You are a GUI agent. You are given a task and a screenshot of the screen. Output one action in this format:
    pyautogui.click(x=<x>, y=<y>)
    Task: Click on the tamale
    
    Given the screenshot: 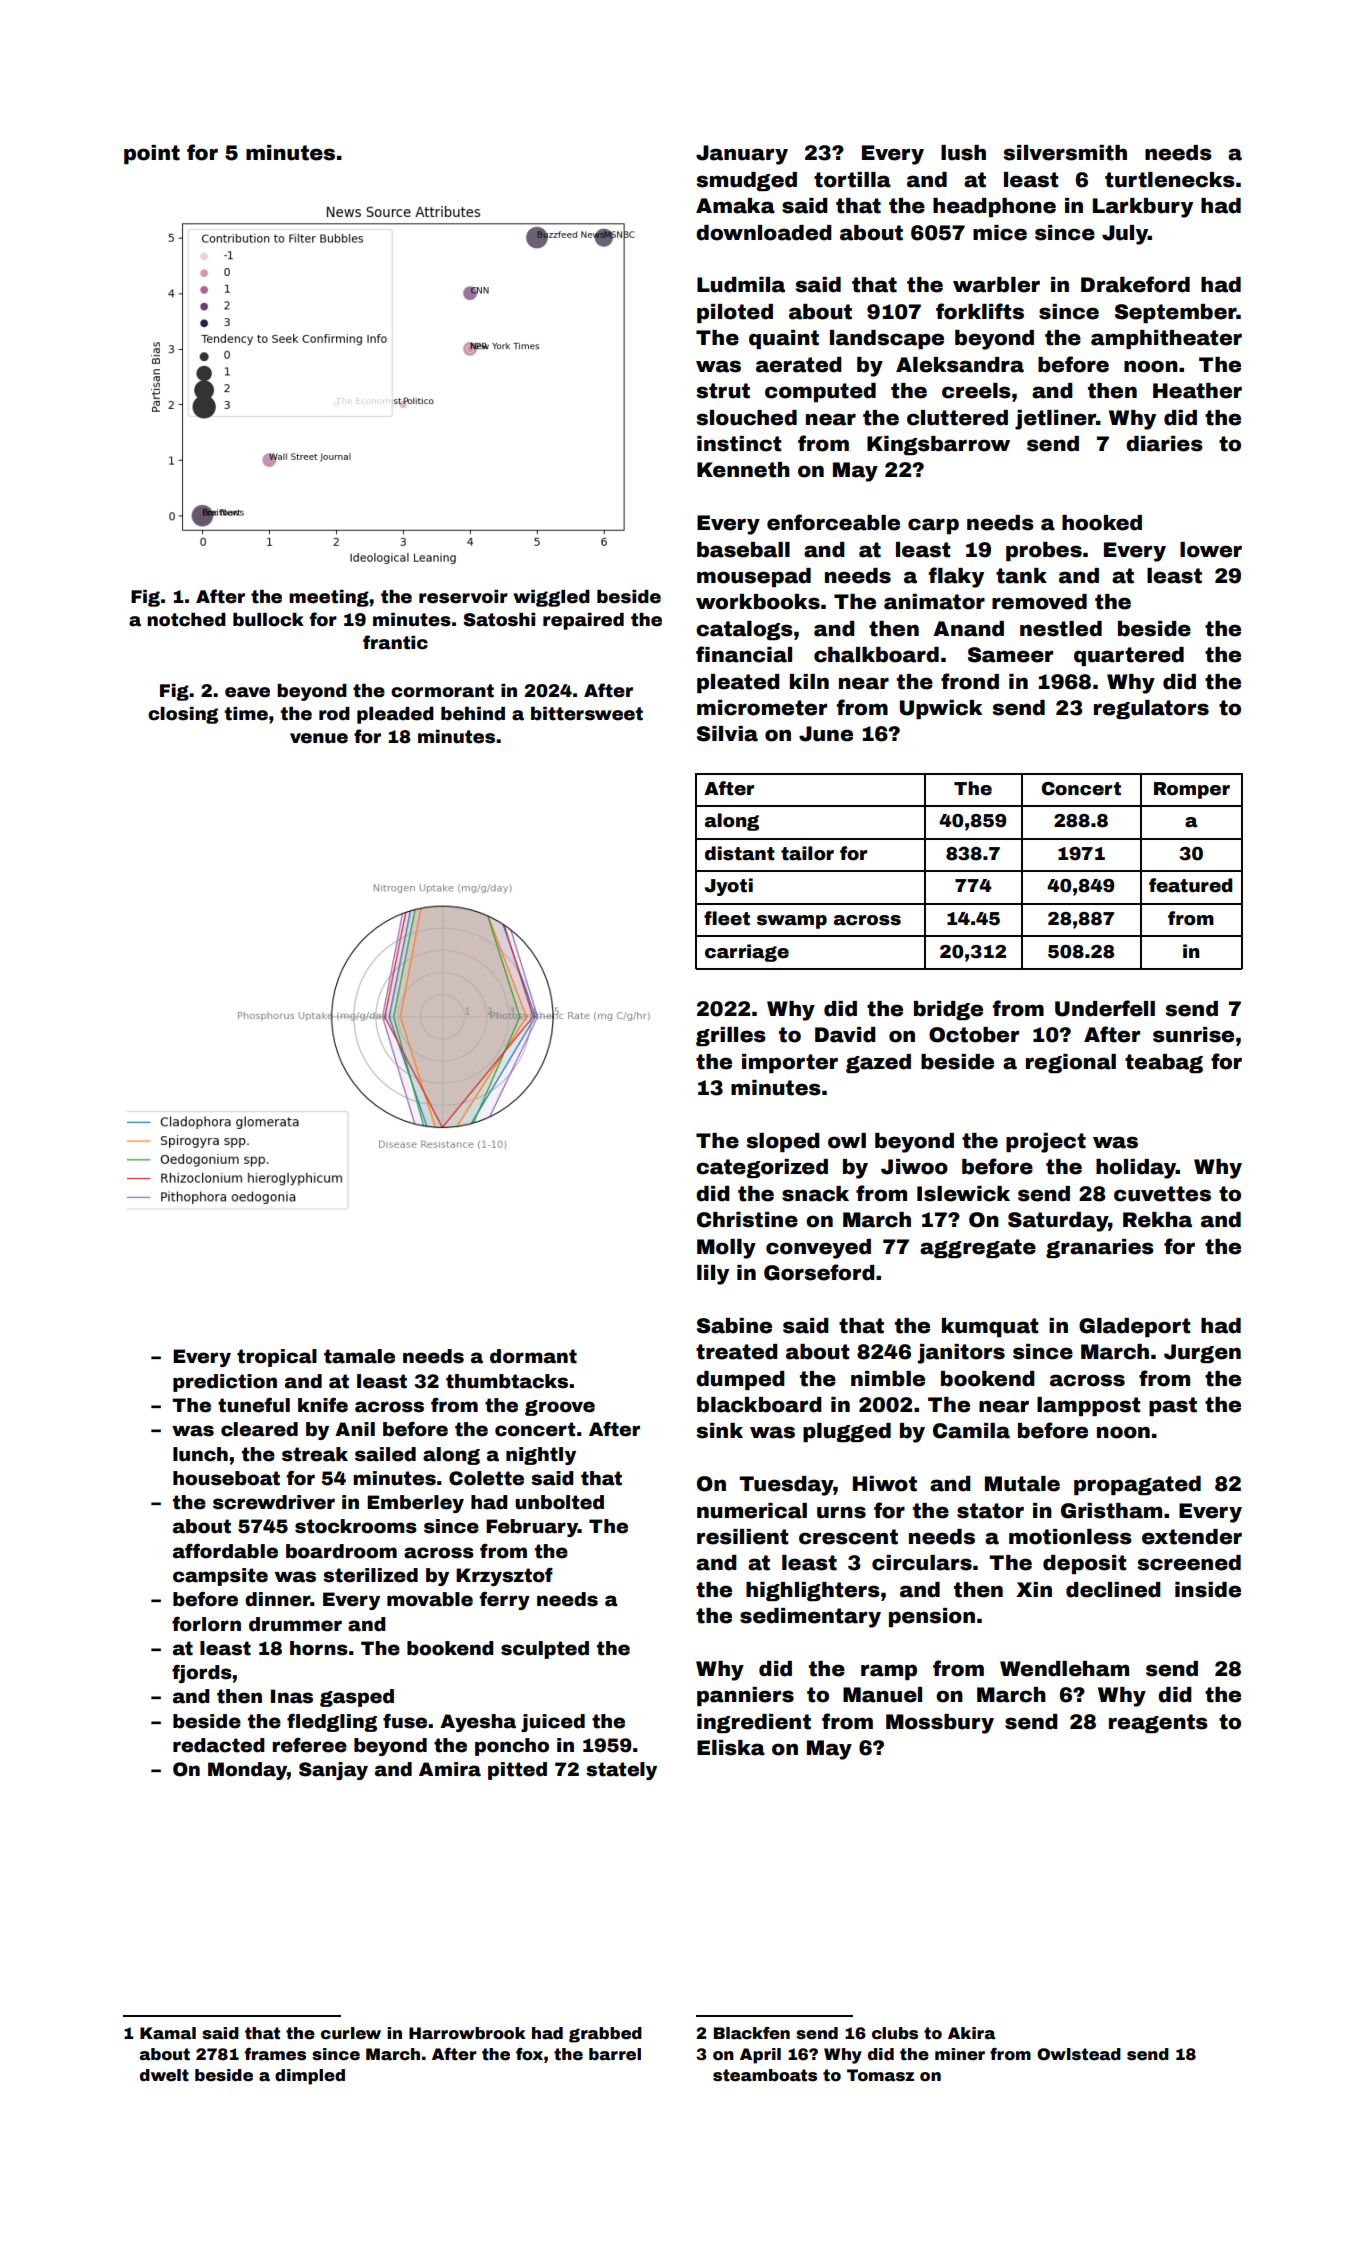 What is the action you would take?
    pyautogui.click(x=359, y=1356)
